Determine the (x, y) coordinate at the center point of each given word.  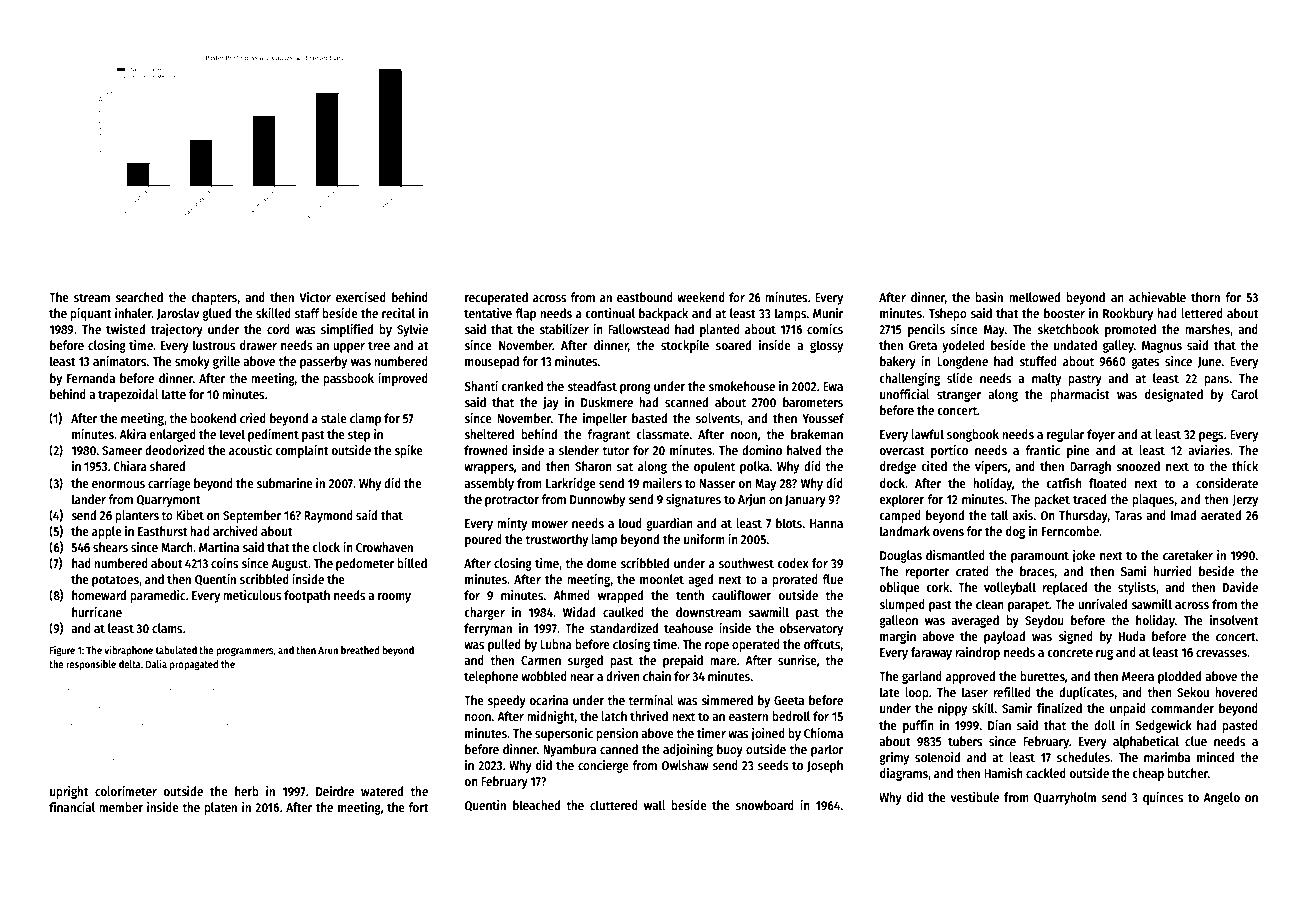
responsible (91, 665)
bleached (536, 805)
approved (970, 677)
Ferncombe (1070, 531)
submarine (284, 483)
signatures (693, 500)
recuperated (496, 298)
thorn (1205, 297)
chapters (214, 298)
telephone (491, 677)
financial (72, 807)
